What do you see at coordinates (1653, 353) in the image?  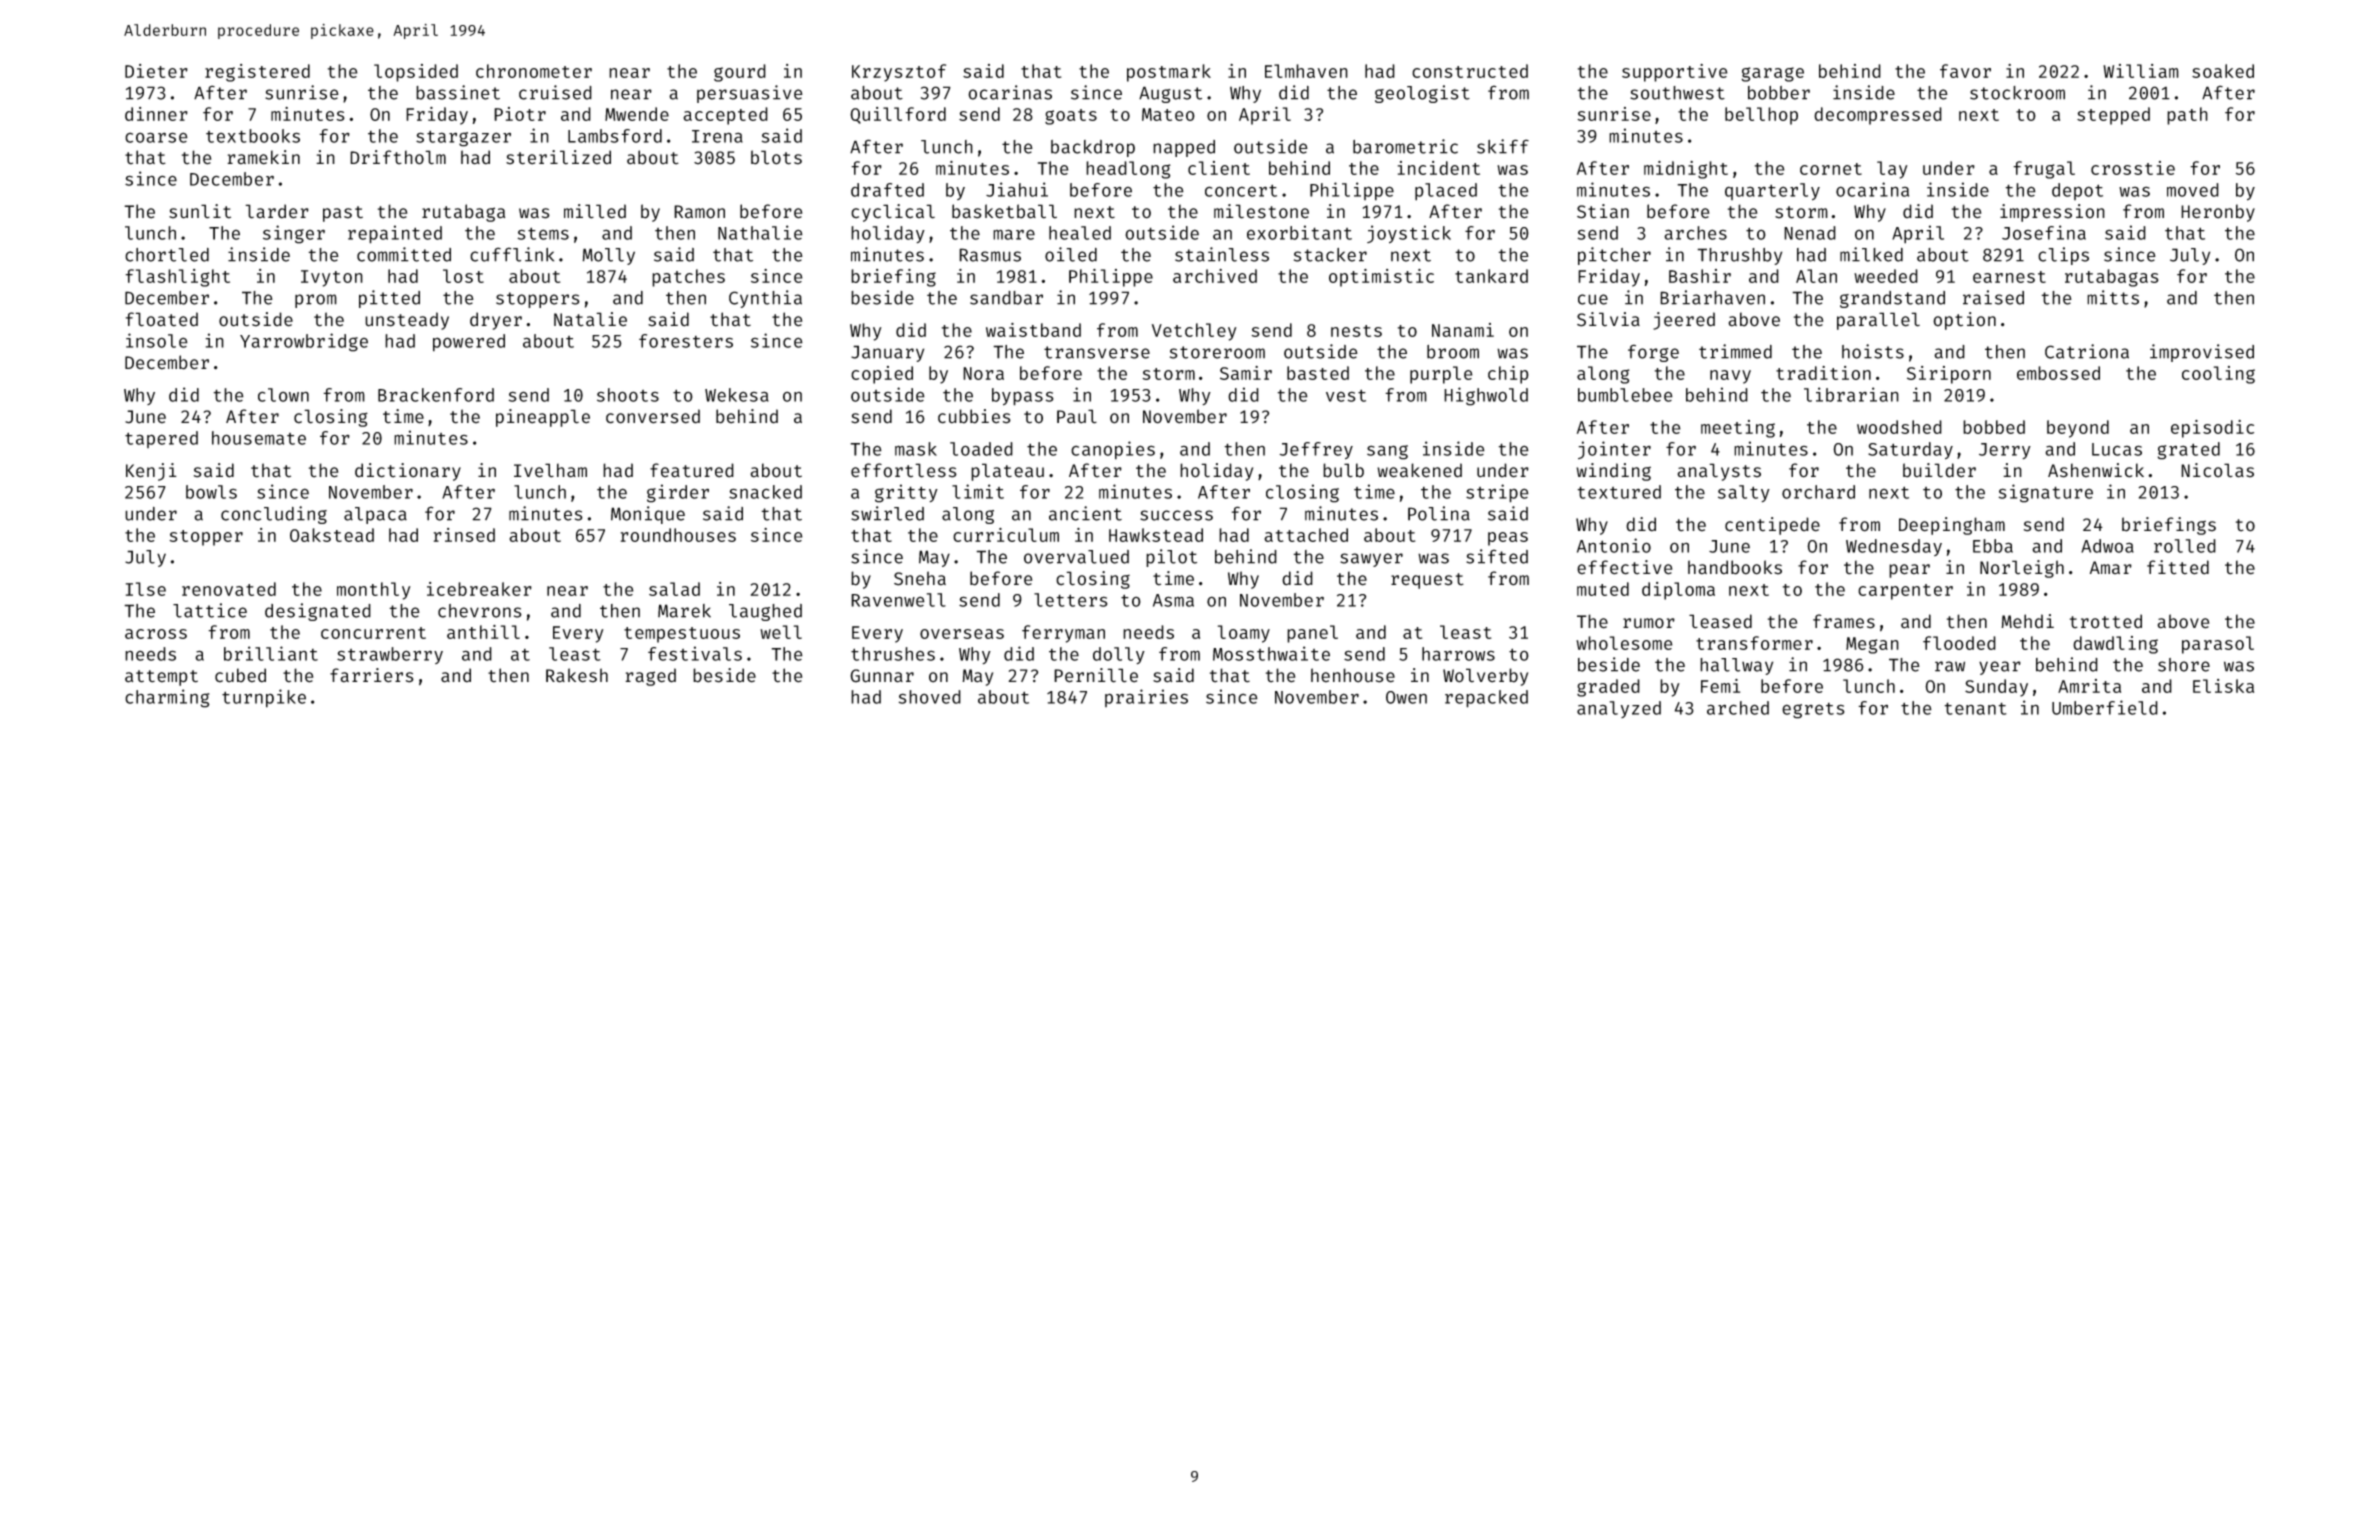 I see `forge` at bounding box center [1653, 353].
